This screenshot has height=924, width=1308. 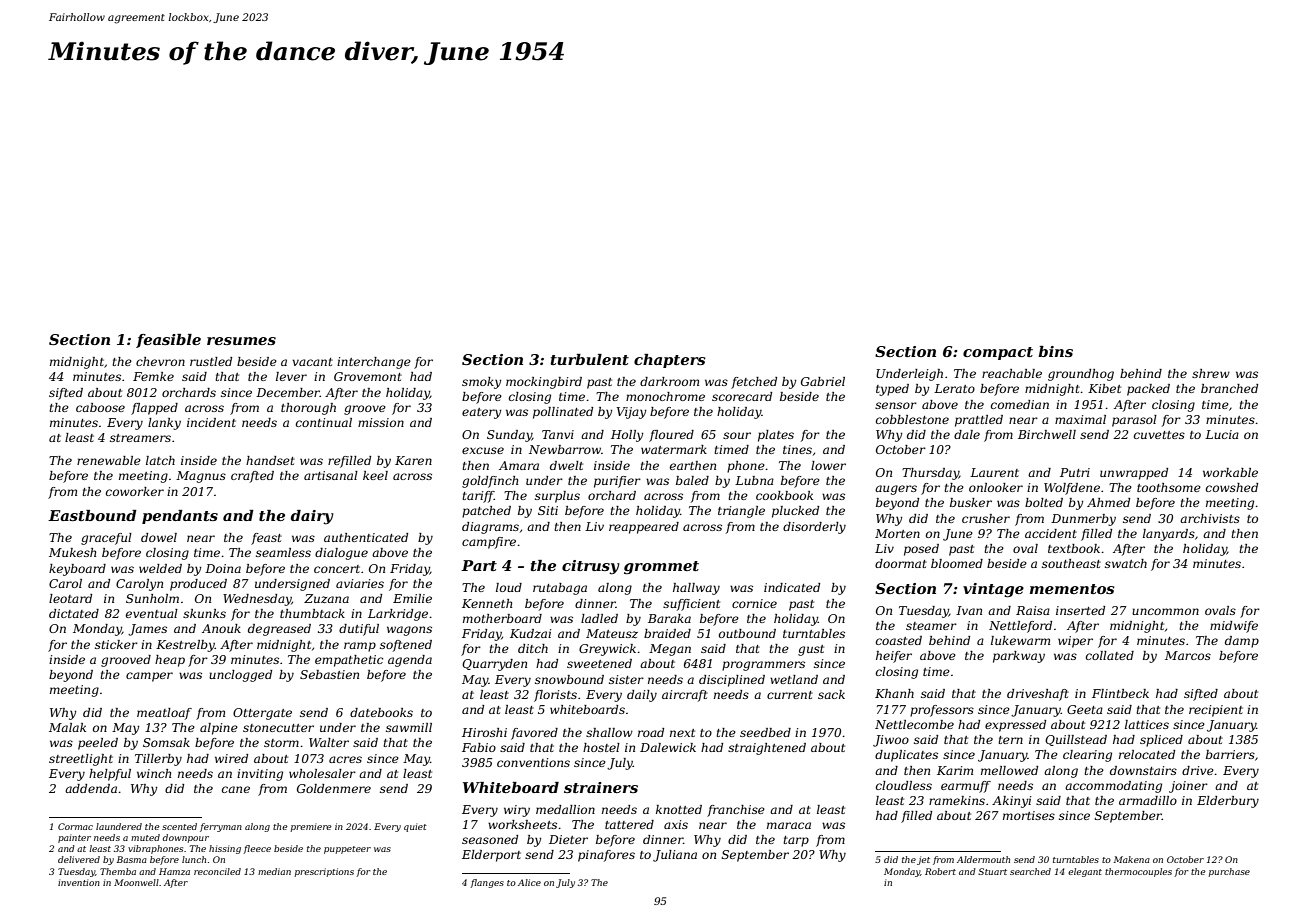 I want to click on Malak, so click(x=67, y=727).
